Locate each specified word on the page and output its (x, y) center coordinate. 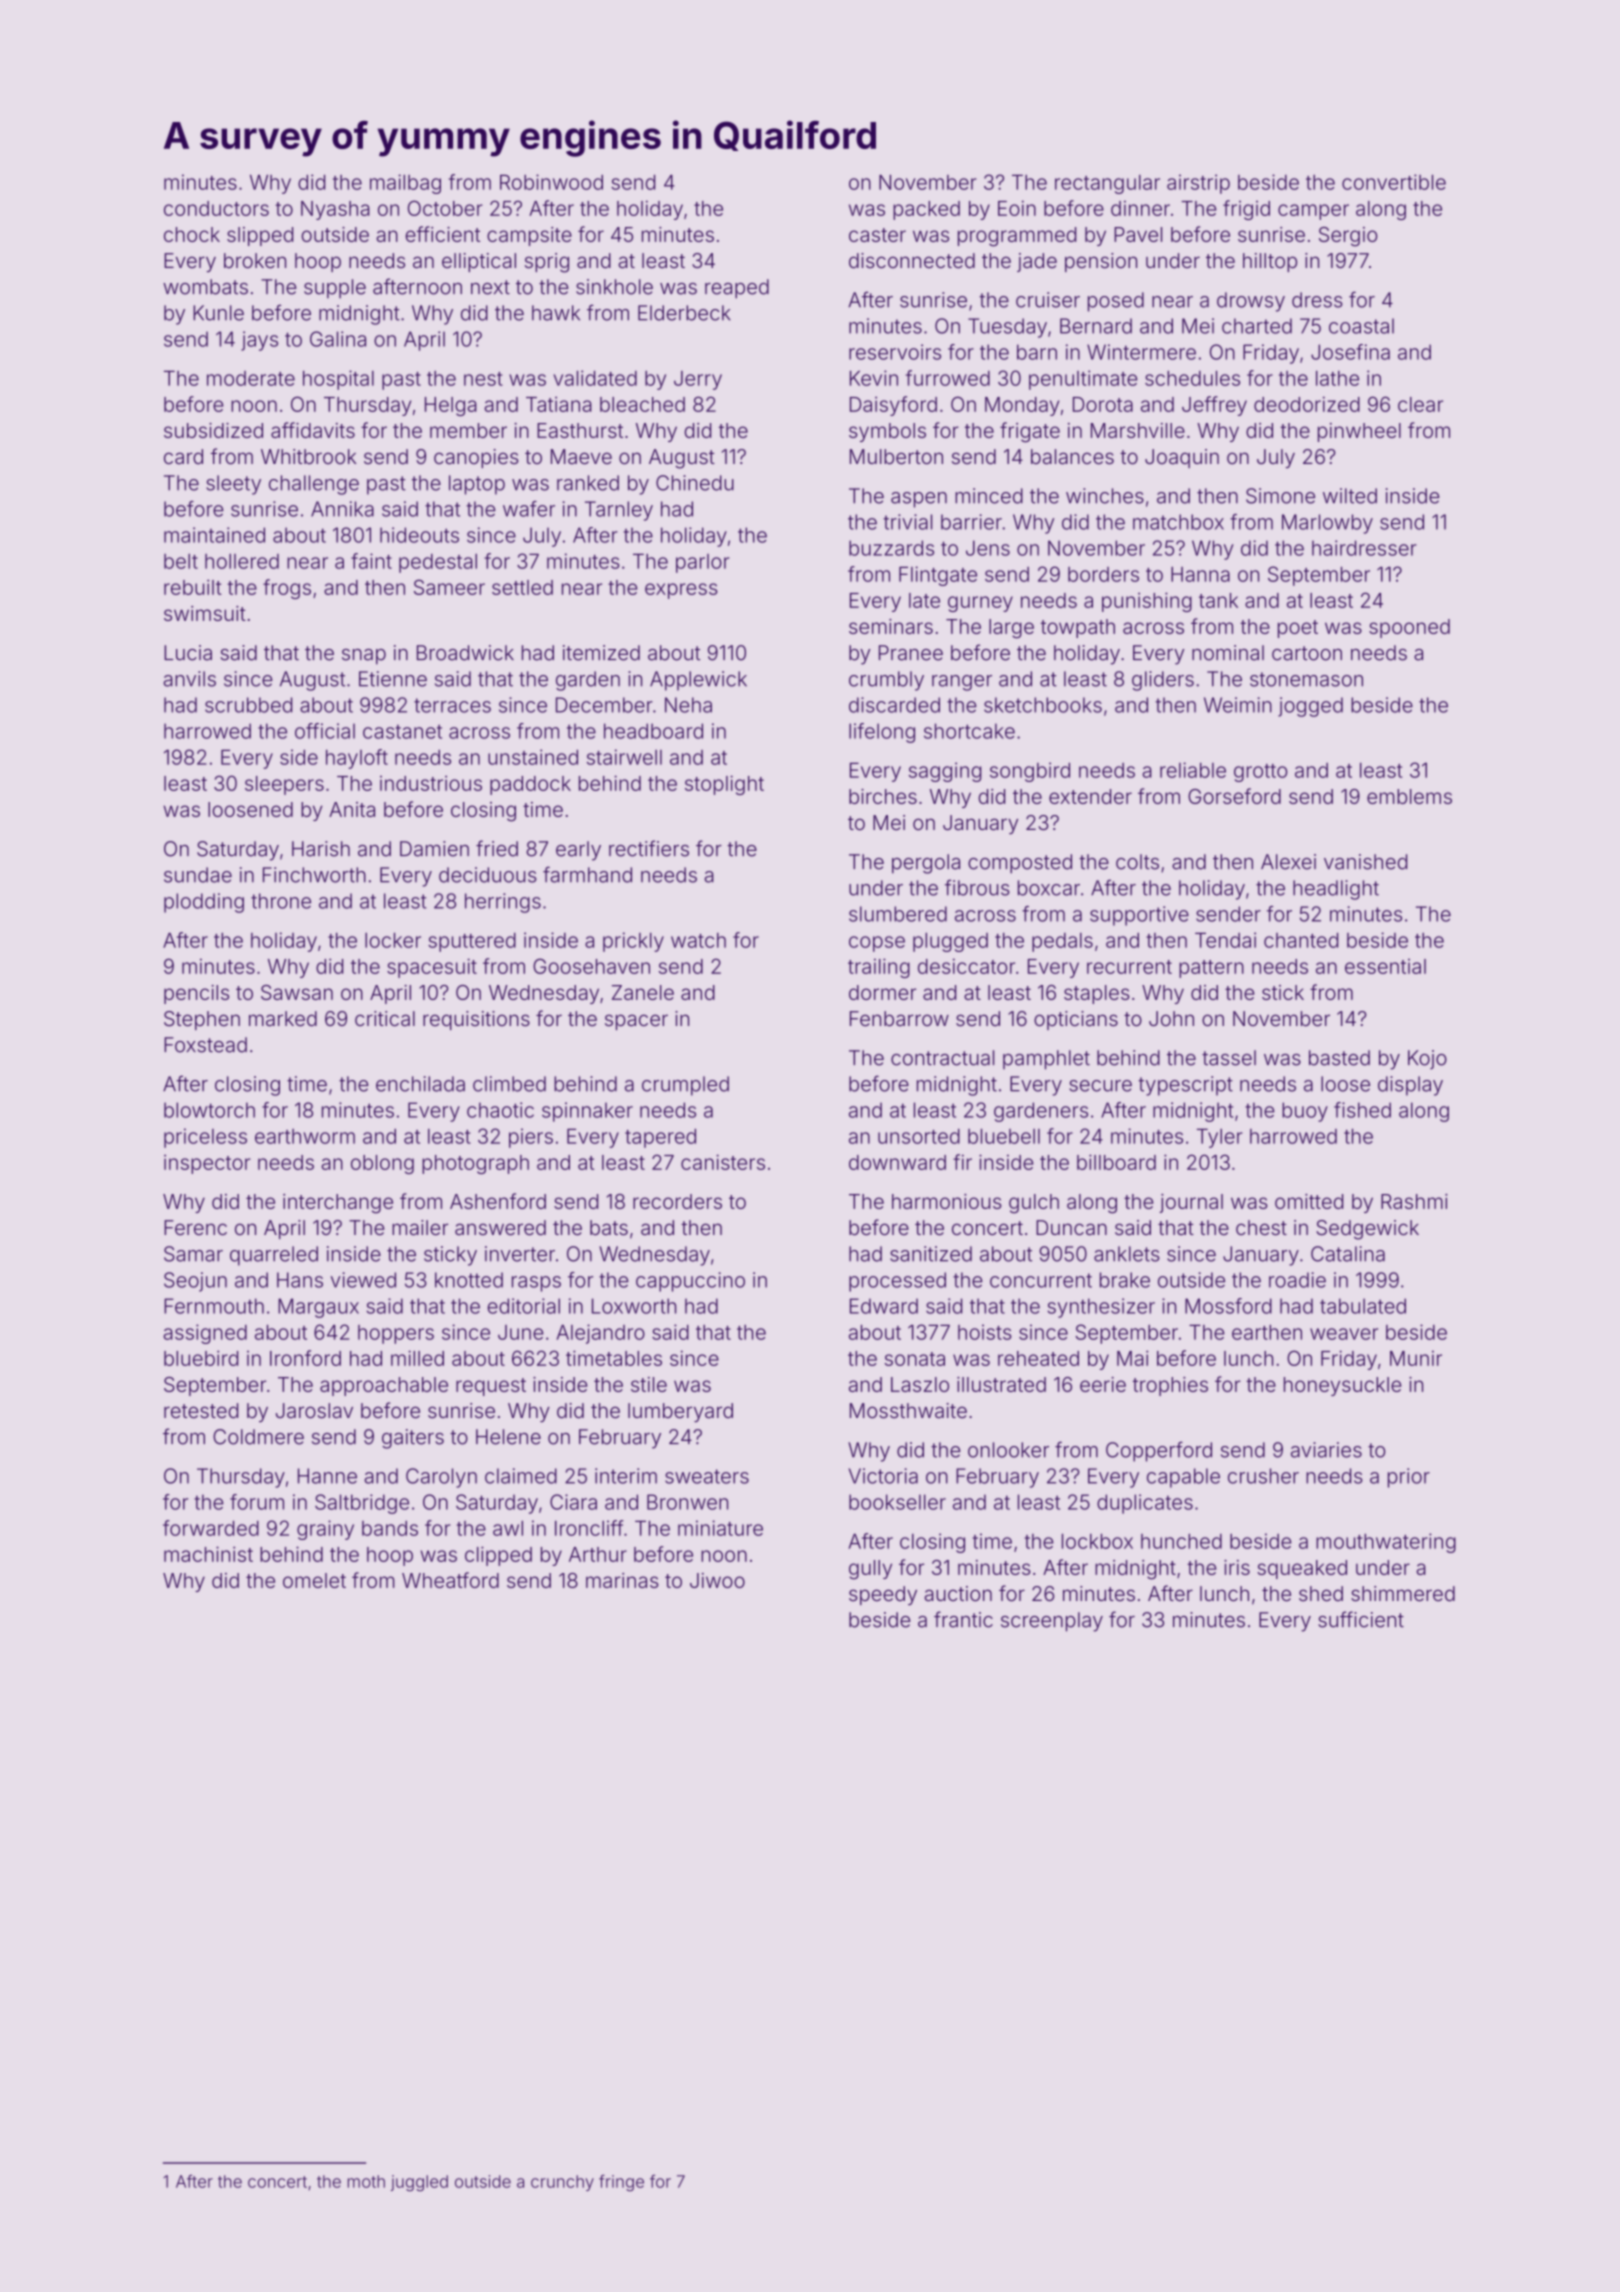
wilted (1350, 496)
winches (1105, 496)
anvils (189, 679)
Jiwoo (717, 1580)
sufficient (1361, 1619)
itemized (601, 653)
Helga (451, 406)
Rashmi (1414, 1201)
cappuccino (690, 1282)
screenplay (1052, 1622)
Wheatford (450, 1580)
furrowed (948, 378)
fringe (621, 2183)
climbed (509, 1084)
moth (366, 2181)
